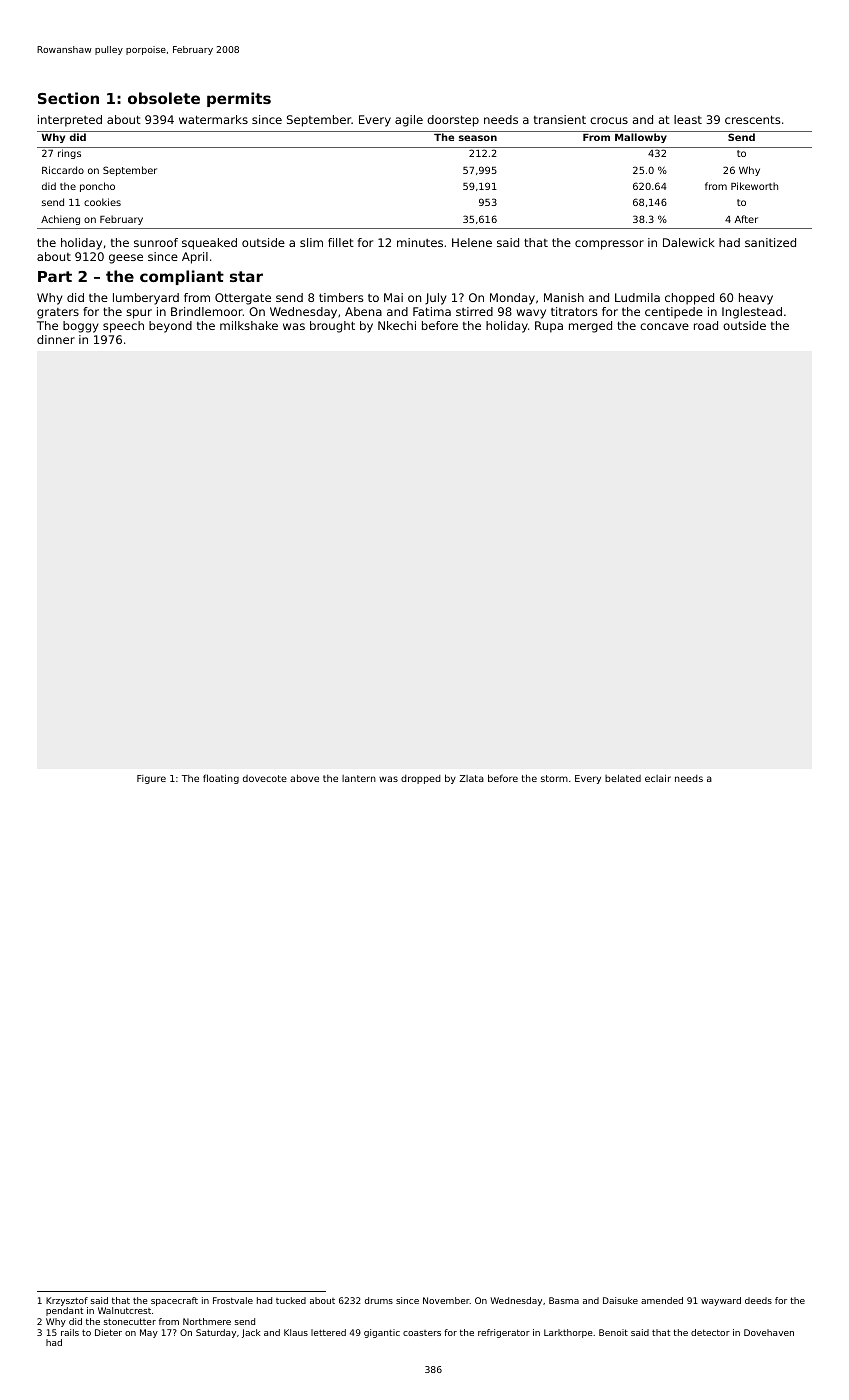 The height and width of the document is (1400, 849). Describe the element at coordinates (409, 121) in the document. I see `agile` at that location.
